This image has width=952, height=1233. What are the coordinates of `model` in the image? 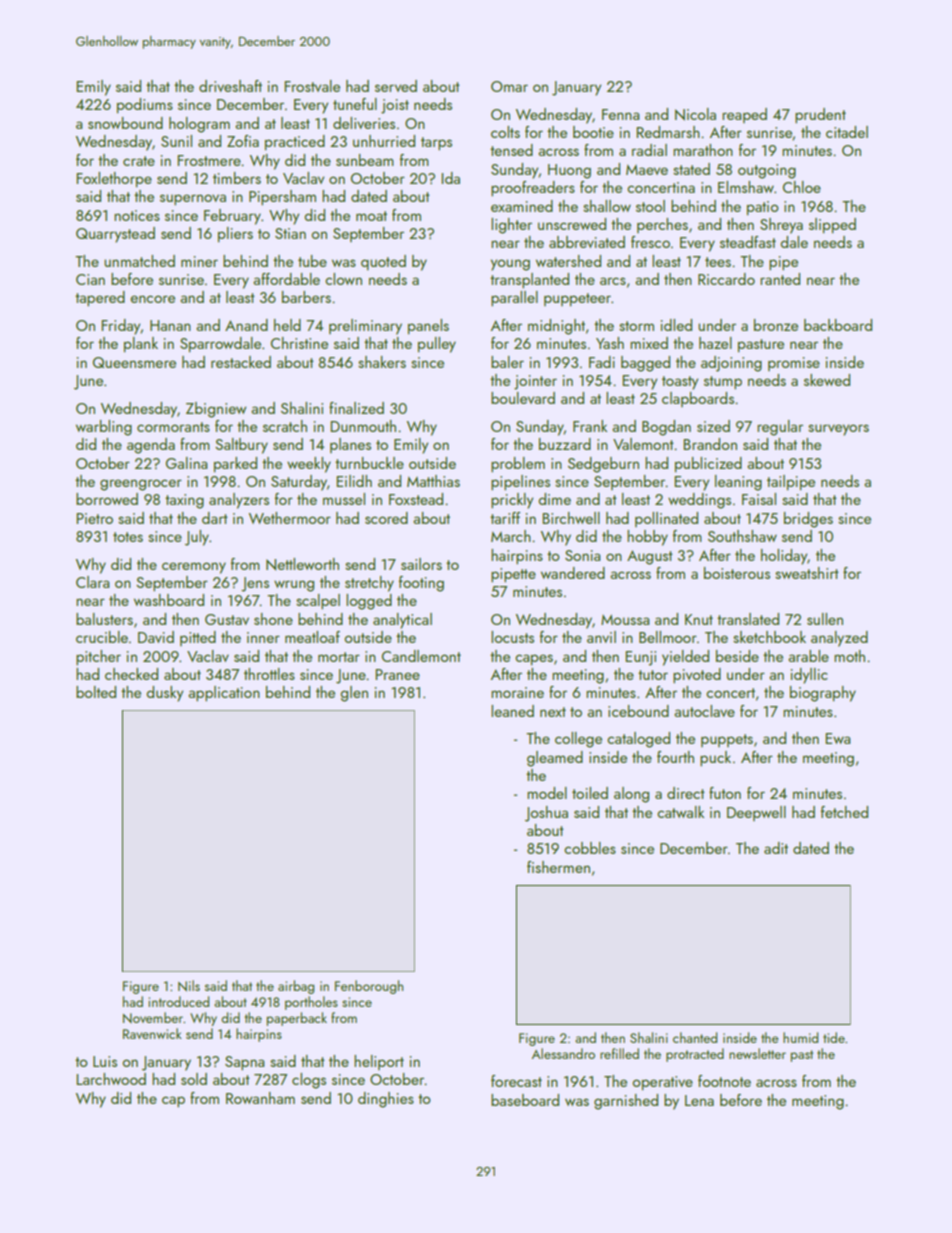 It's located at (547, 793).
